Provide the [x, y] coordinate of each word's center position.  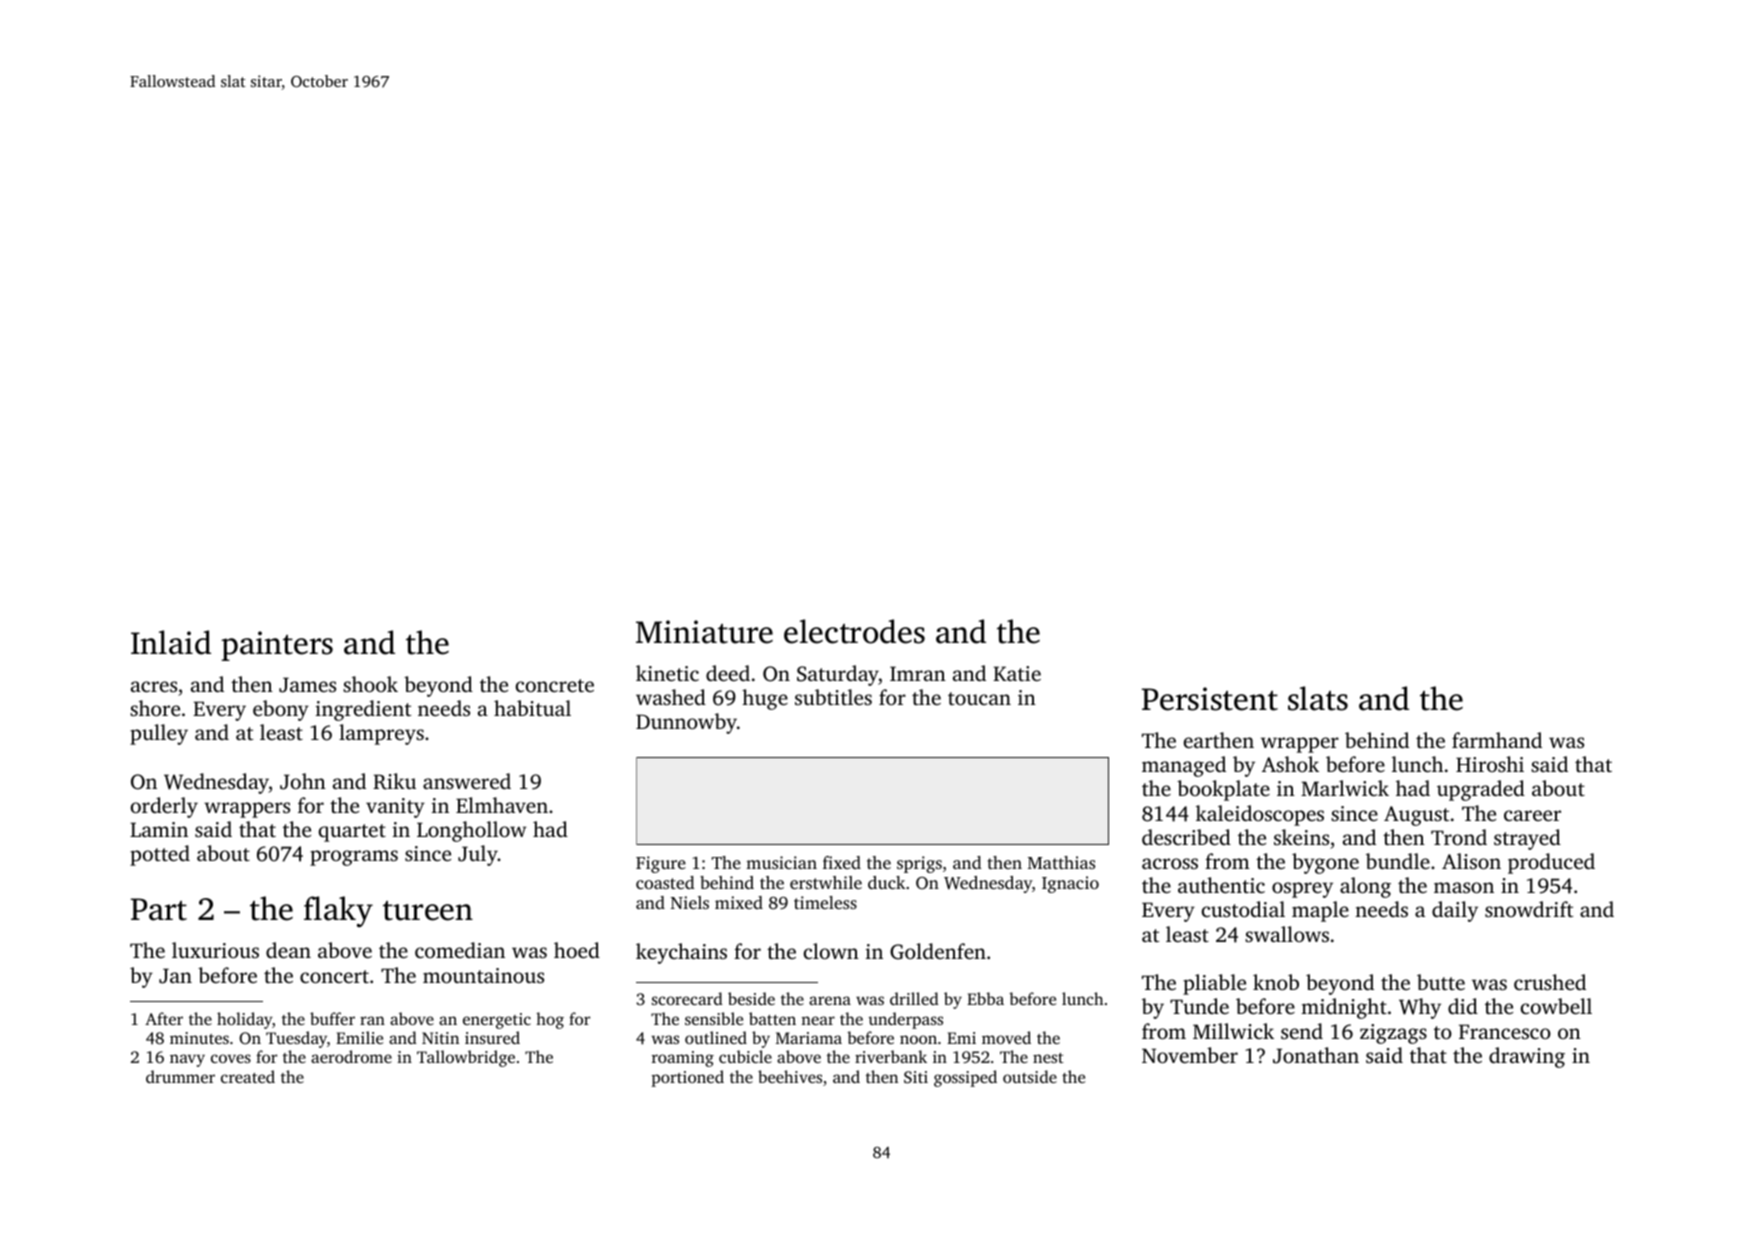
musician [781, 862]
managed [1184, 766]
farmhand [1497, 740]
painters [277, 646]
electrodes [854, 631]
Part [159, 909]
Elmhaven [502, 805]
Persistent [1210, 699]
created [248, 1076]
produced [1551, 863]
